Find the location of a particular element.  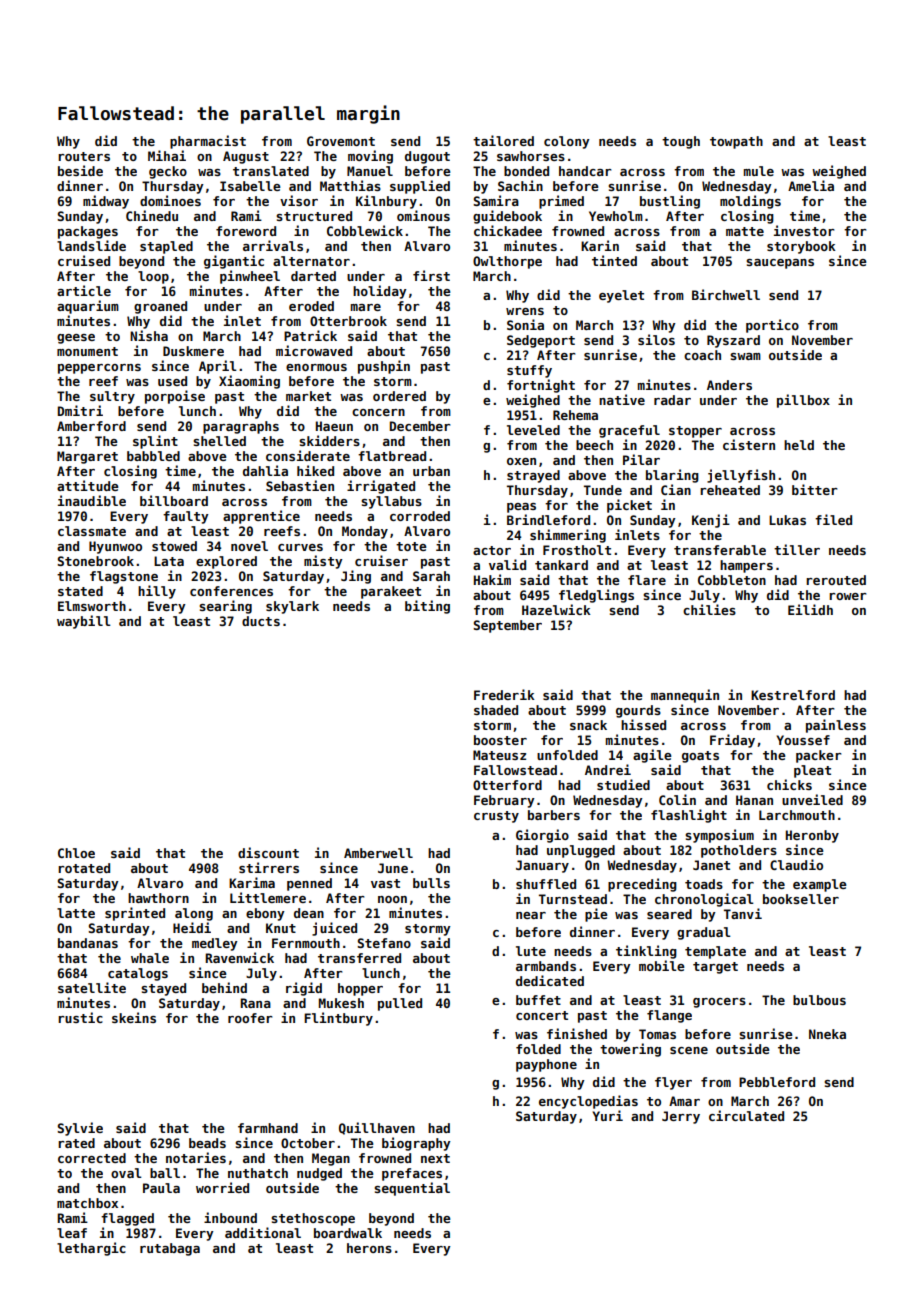

tough is located at coordinates (681, 142).
